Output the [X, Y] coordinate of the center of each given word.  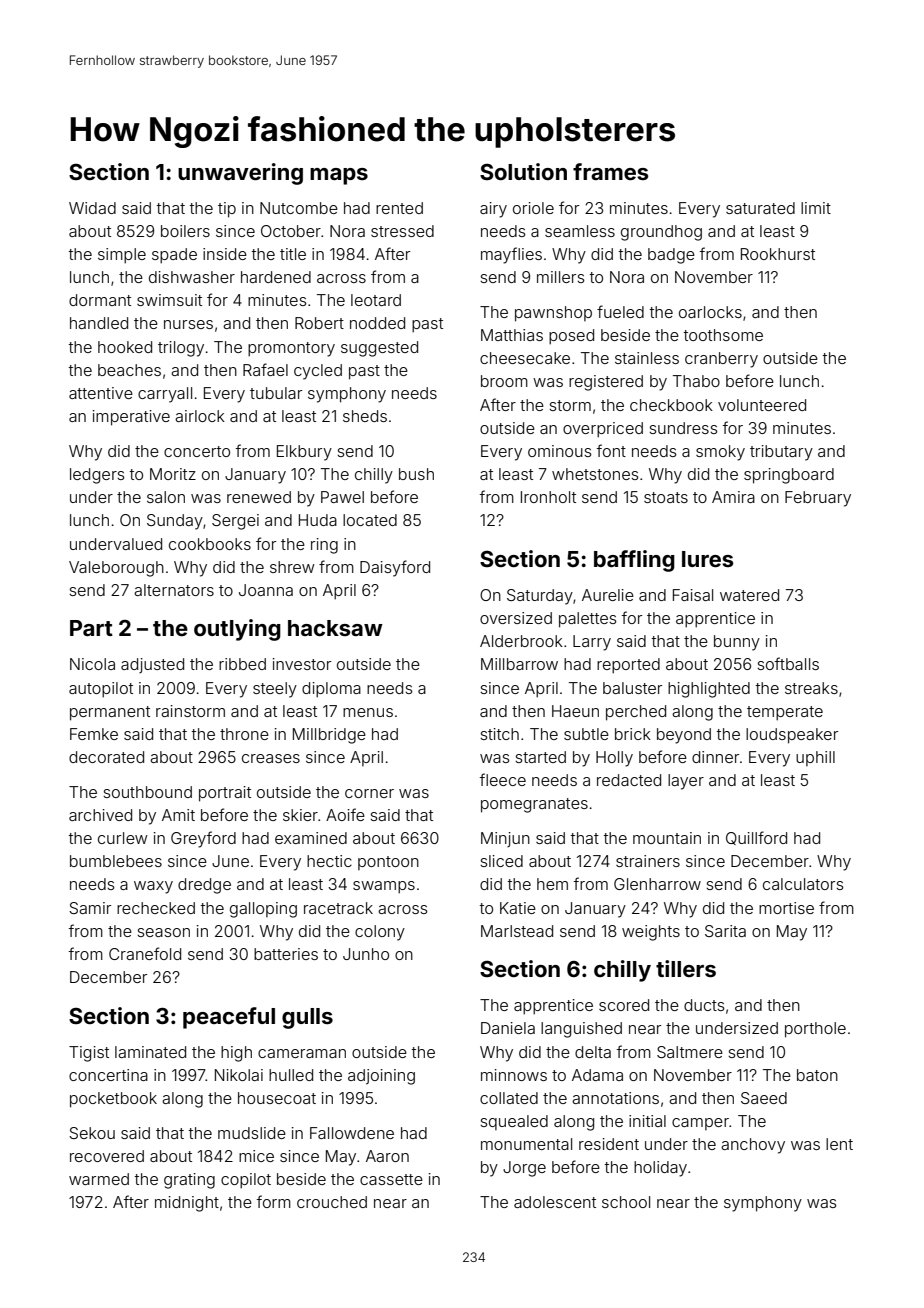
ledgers [97, 476]
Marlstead [517, 931]
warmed [99, 1179]
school [626, 1202]
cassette [391, 1179]
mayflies [511, 255]
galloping [263, 910]
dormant [100, 300]
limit [816, 208]
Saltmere [690, 1052]
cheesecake [525, 358]
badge [671, 256]
